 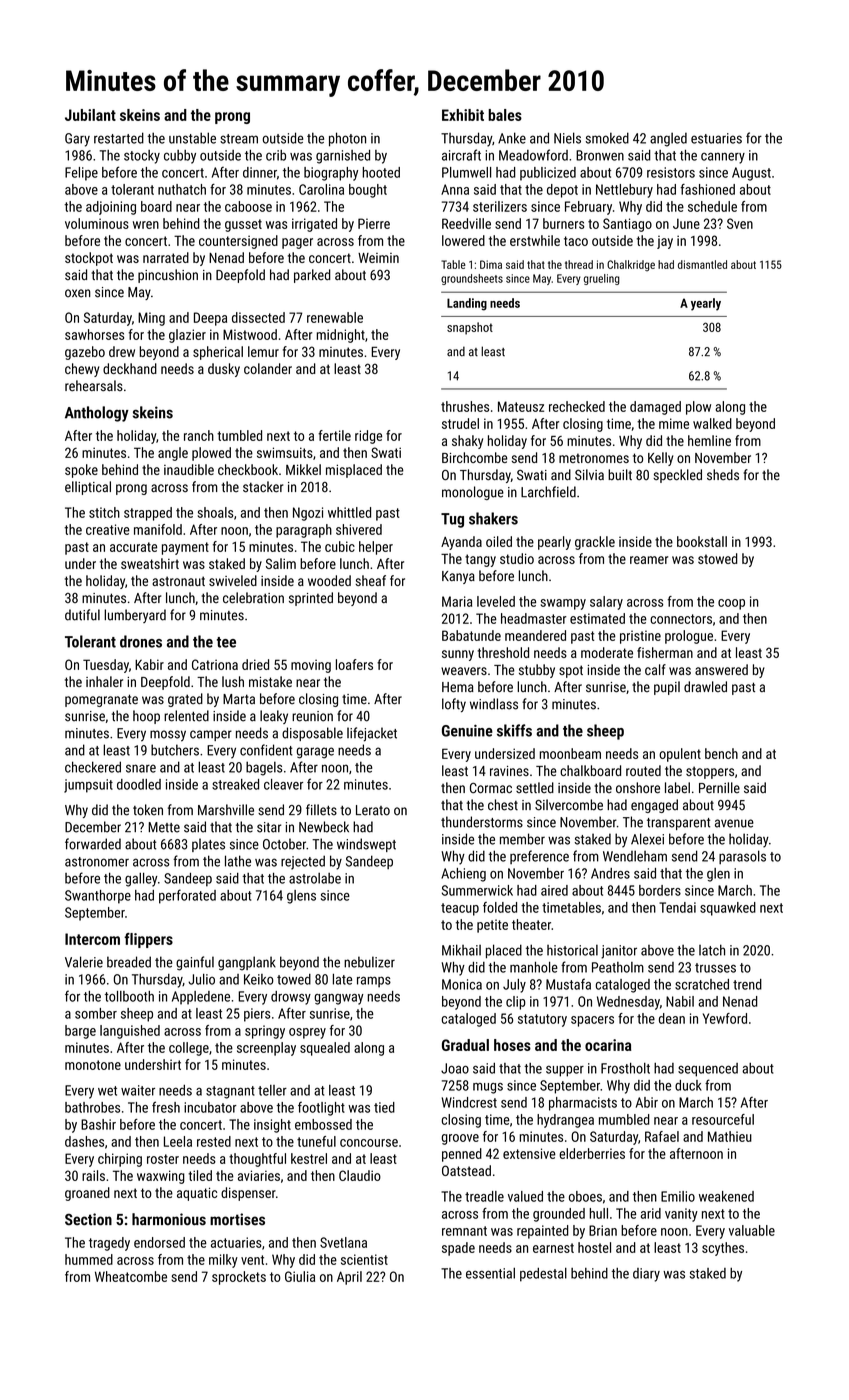 What do you see at coordinates (253, 598) in the document?
I see `celebration` at bounding box center [253, 598].
